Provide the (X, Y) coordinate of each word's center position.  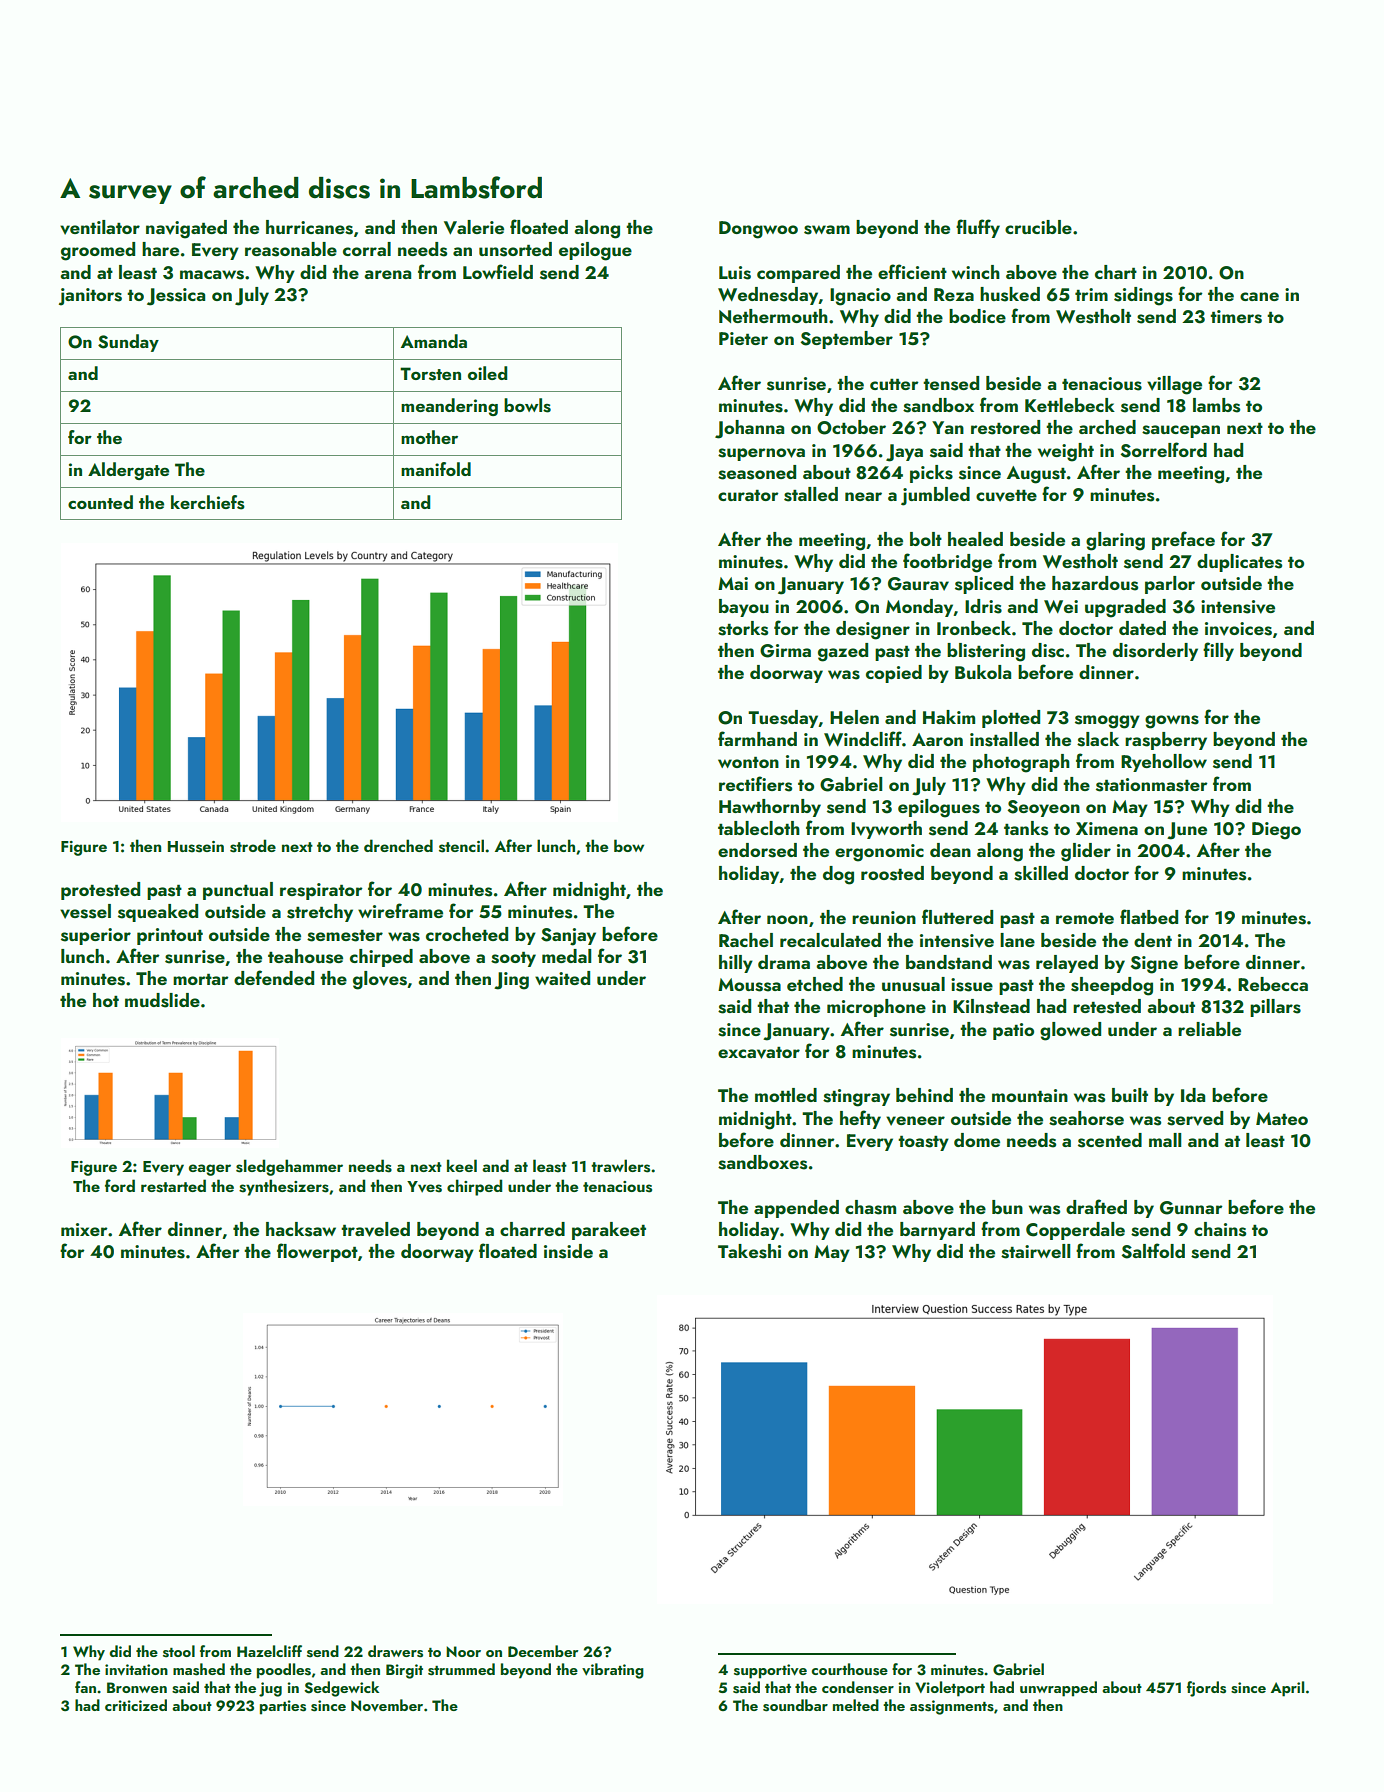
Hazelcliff (269, 1651)
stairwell (1036, 1251)
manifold (436, 469)
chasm (870, 1207)
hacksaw (301, 1229)
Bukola (983, 672)
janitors (90, 297)
